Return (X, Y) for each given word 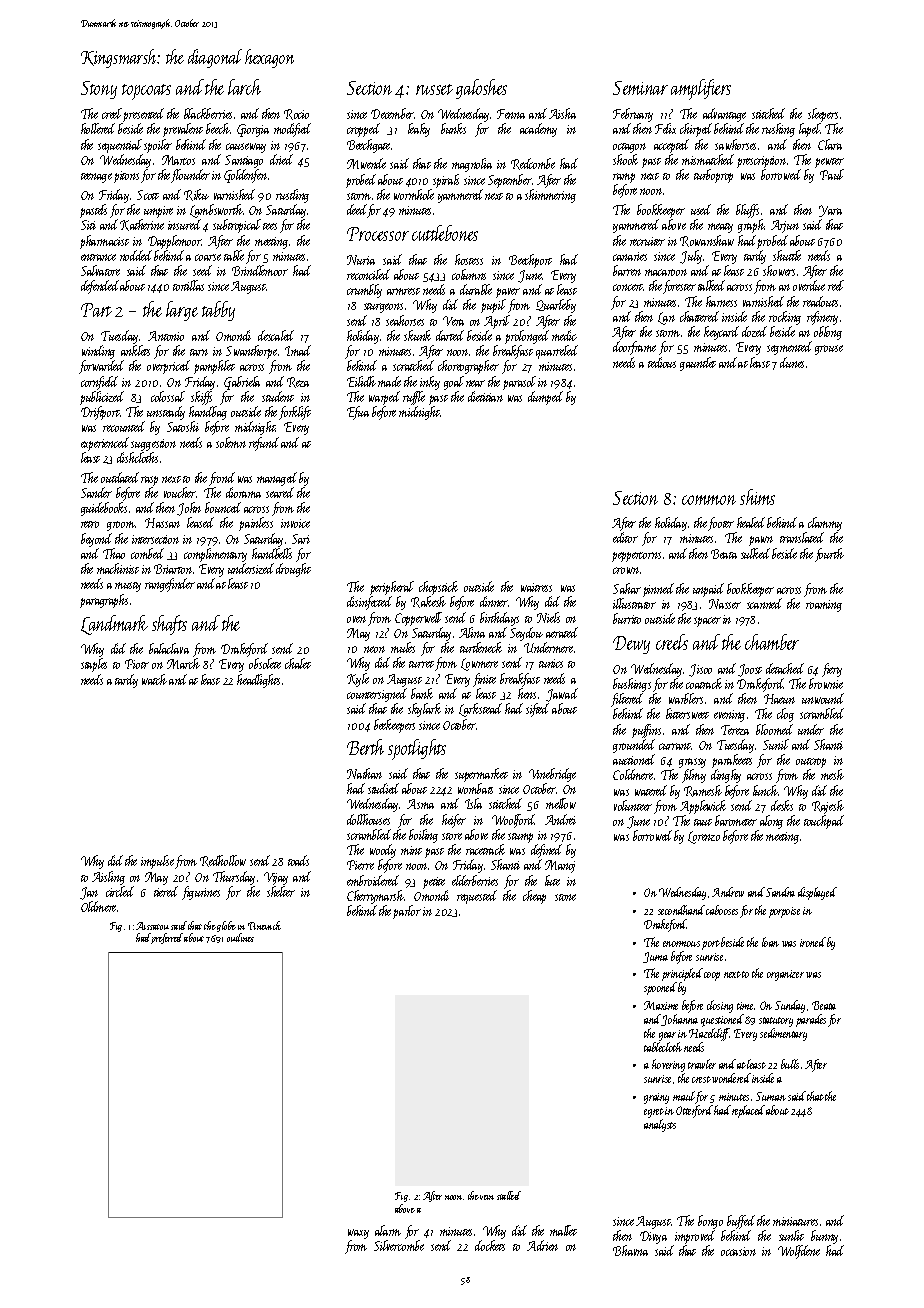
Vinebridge (552, 775)
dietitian (485, 396)
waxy (358, 1234)
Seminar (640, 88)
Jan (89, 893)
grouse (829, 350)
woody (383, 851)
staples (94, 665)
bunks (453, 128)
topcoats (146, 92)
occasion (738, 1251)
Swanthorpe (251, 352)
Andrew (728, 892)
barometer (736, 820)
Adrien (542, 1245)
